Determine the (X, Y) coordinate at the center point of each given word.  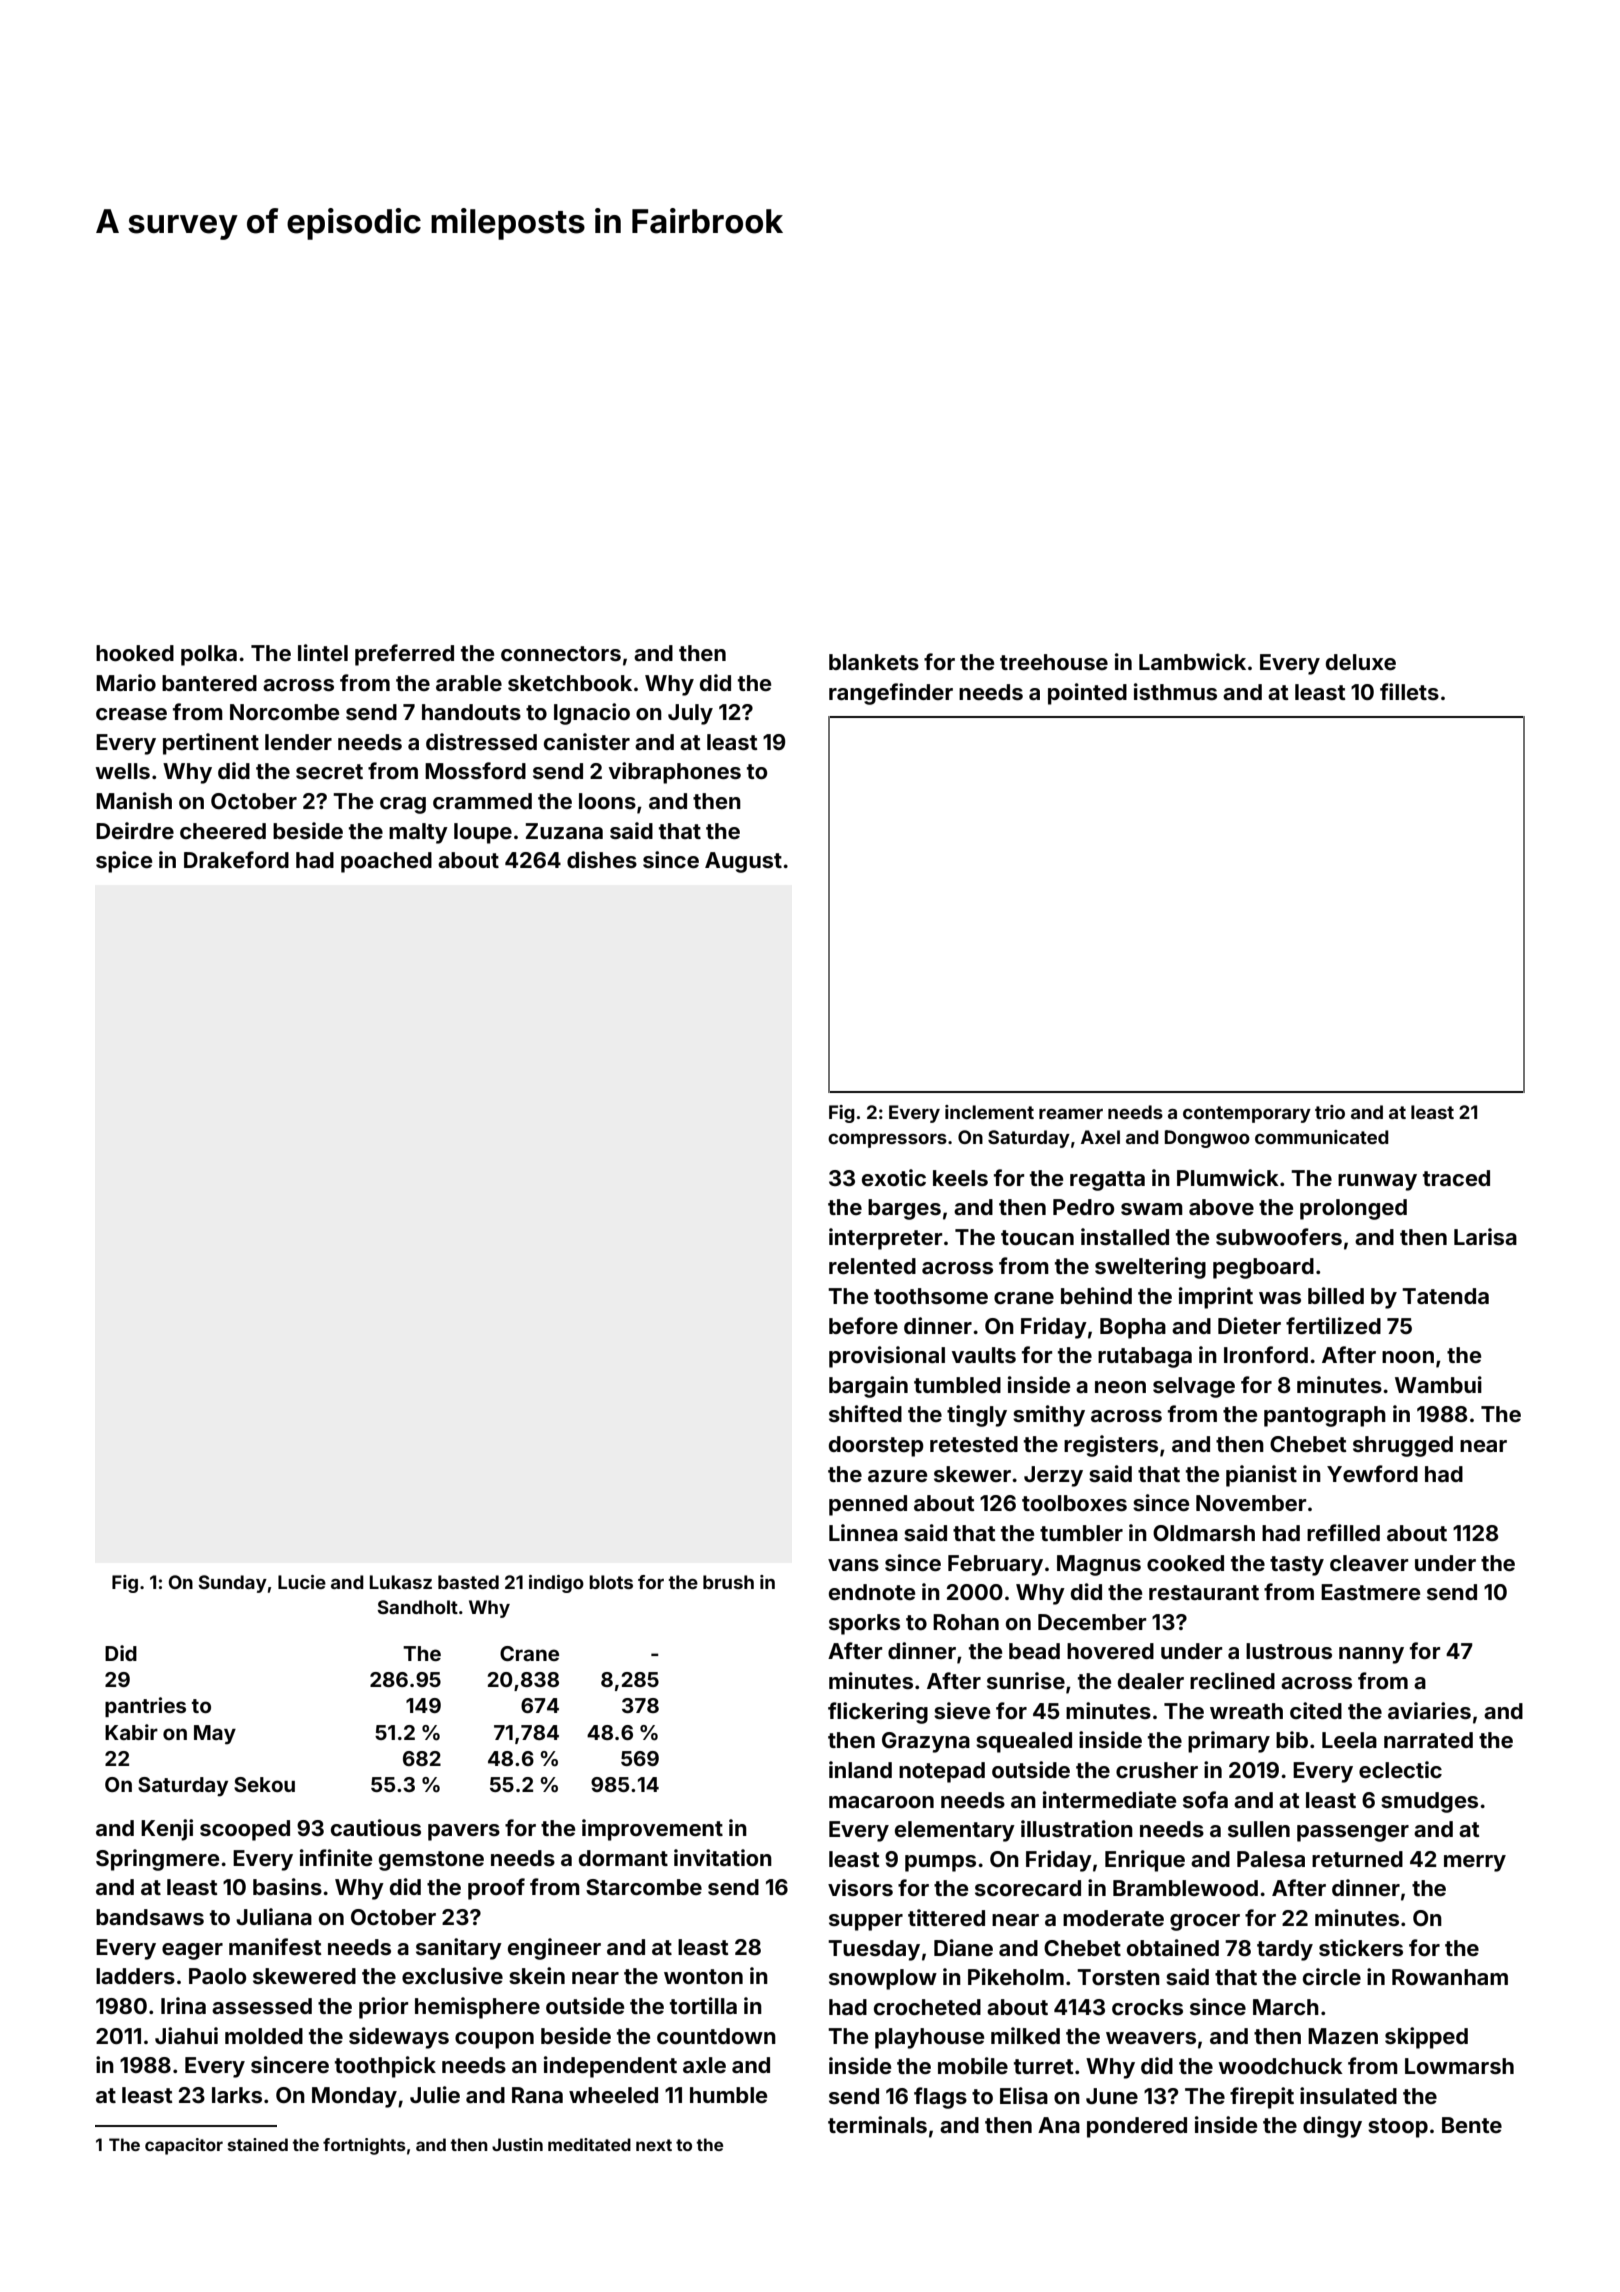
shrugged (1403, 1446)
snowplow (883, 1979)
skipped (1426, 2038)
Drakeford (236, 859)
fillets (1409, 691)
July (690, 714)
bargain (868, 1387)
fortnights (364, 2146)
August (743, 862)
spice (124, 862)
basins (287, 1886)
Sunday (232, 1584)
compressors (887, 1140)
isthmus (1175, 691)
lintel (323, 652)
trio (1330, 1112)
